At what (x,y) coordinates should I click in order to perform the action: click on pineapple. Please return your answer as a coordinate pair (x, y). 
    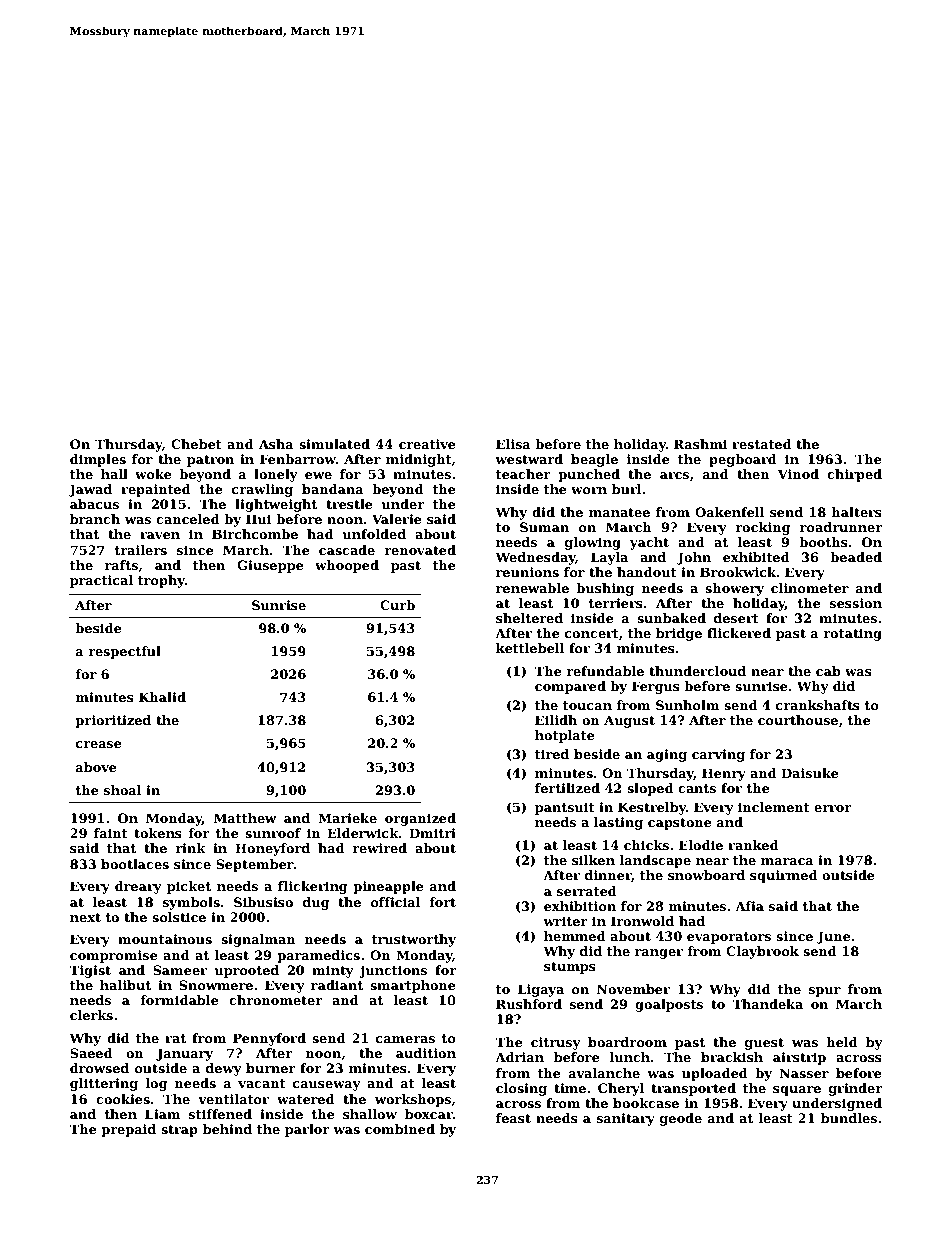
    Looking at the image, I should click on (388, 887).
